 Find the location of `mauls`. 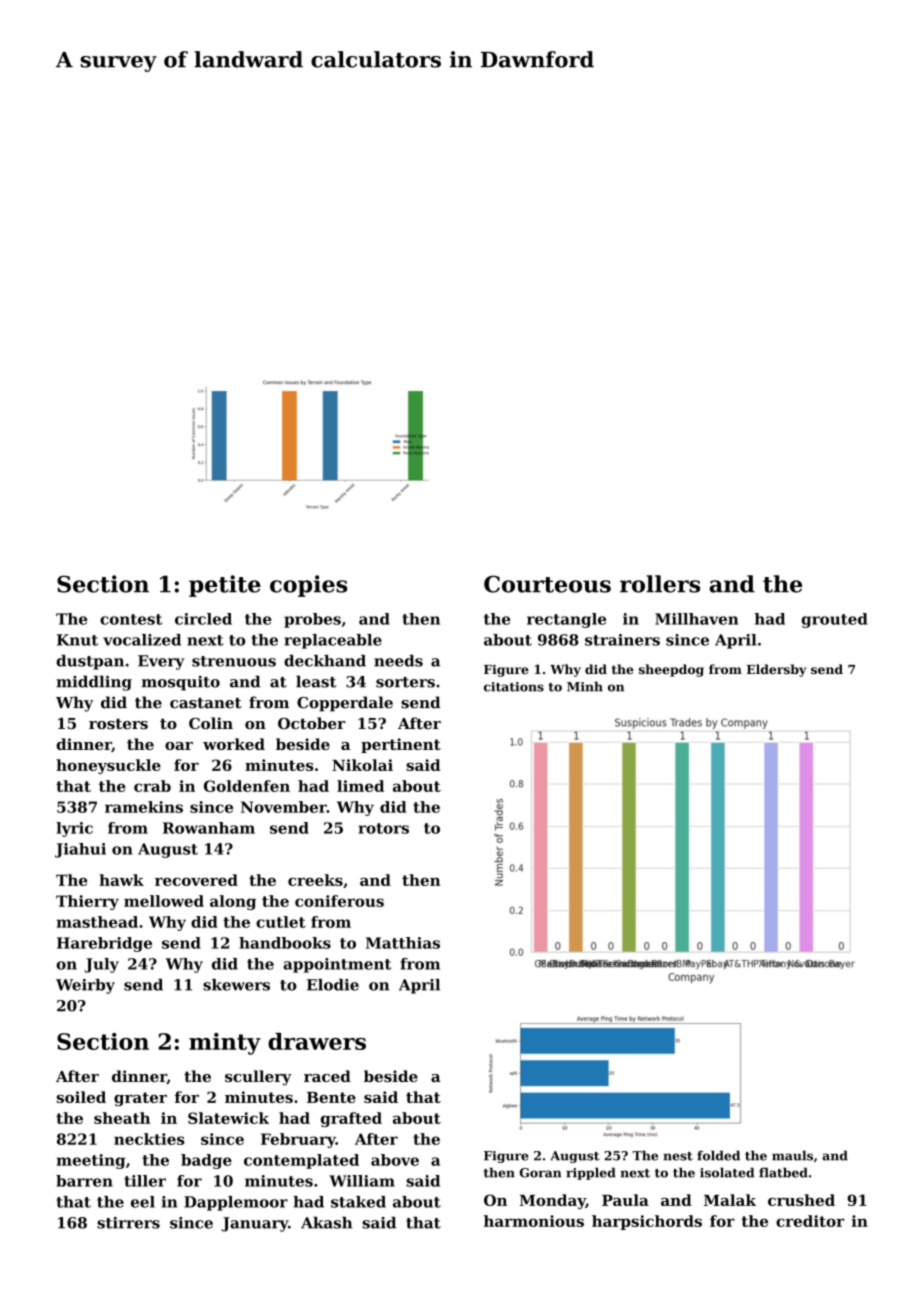

mauls is located at coordinates (792, 1155).
